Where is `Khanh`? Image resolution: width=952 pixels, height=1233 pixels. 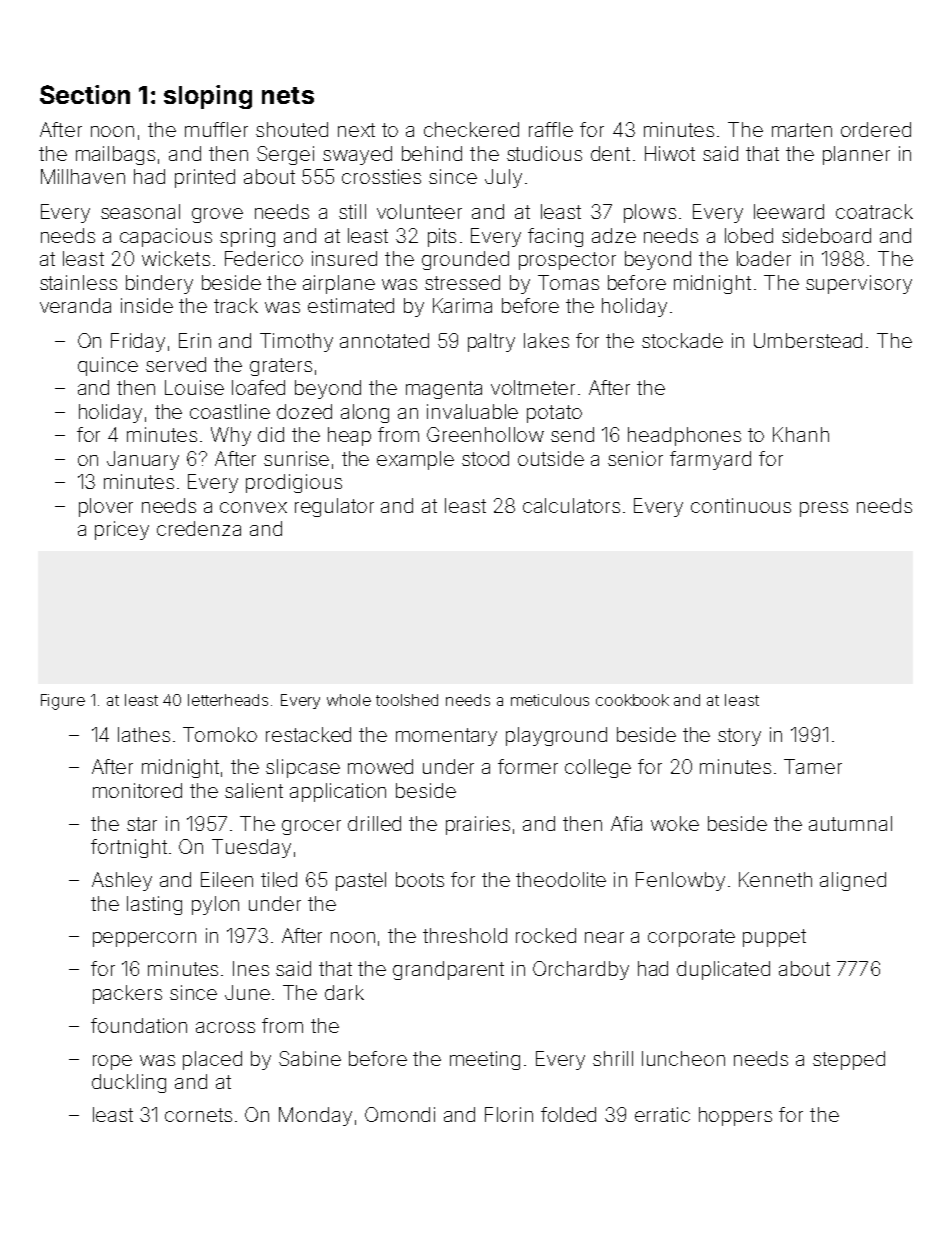 Khanh is located at coordinates (801, 434).
